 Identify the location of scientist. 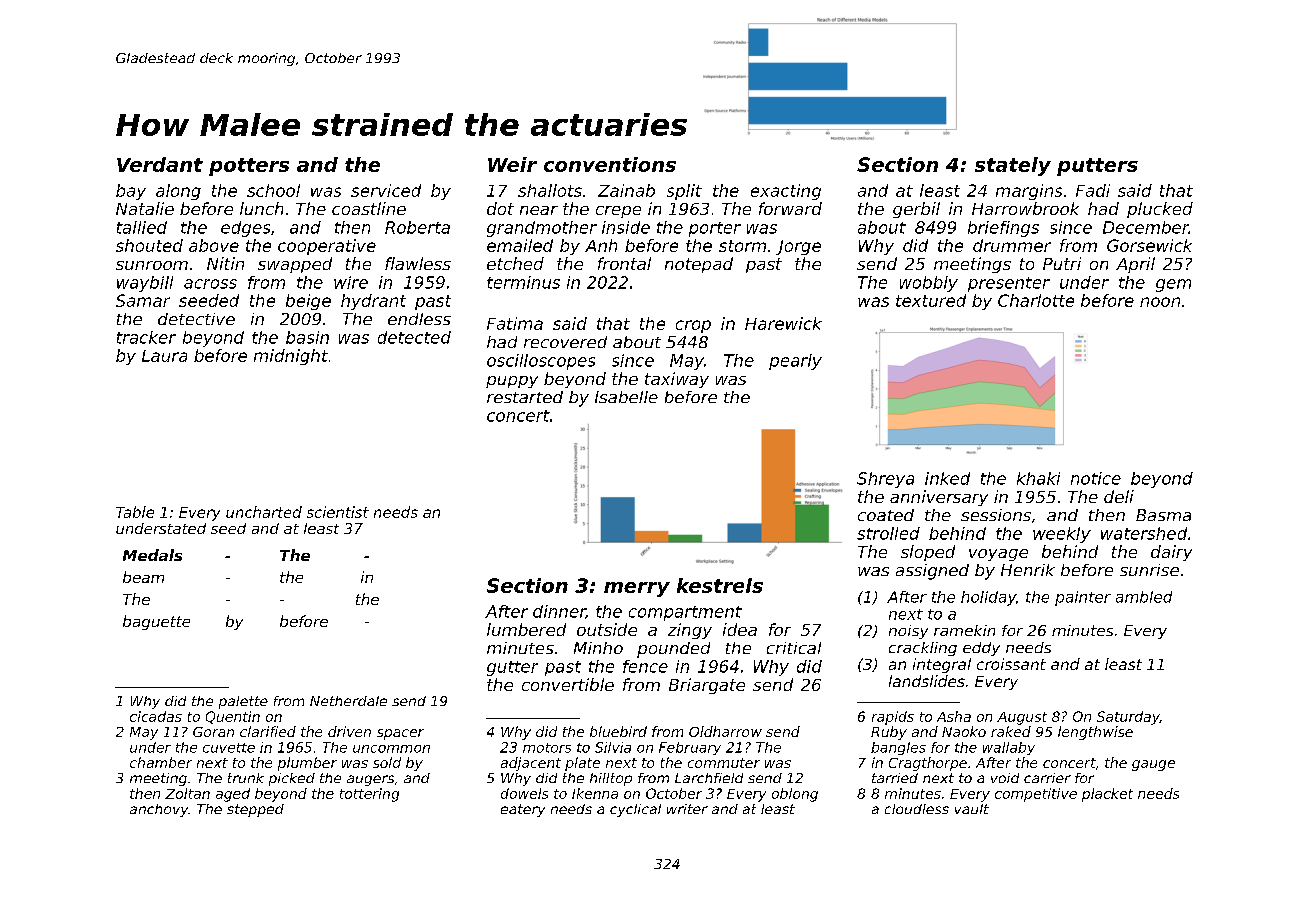
(338, 512).
